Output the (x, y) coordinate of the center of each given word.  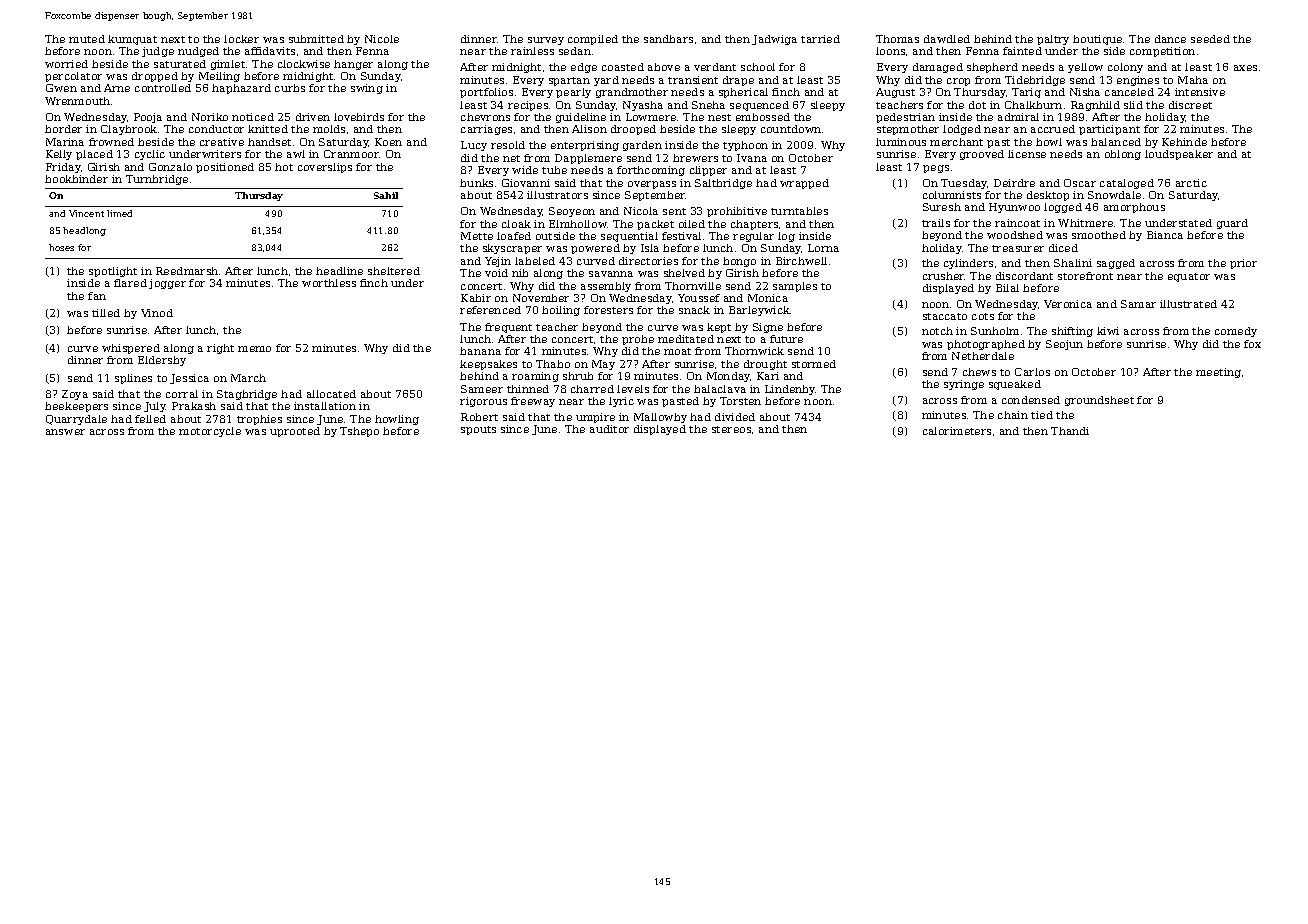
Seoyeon (572, 212)
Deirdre (1014, 183)
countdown (791, 129)
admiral (1018, 117)
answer (65, 432)
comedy (1236, 332)
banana (480, 351)
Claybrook (129, 130)
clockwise (304, 64)
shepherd (992, 68)
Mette (477, 236)
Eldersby (162, 361)
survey (546, 41)
